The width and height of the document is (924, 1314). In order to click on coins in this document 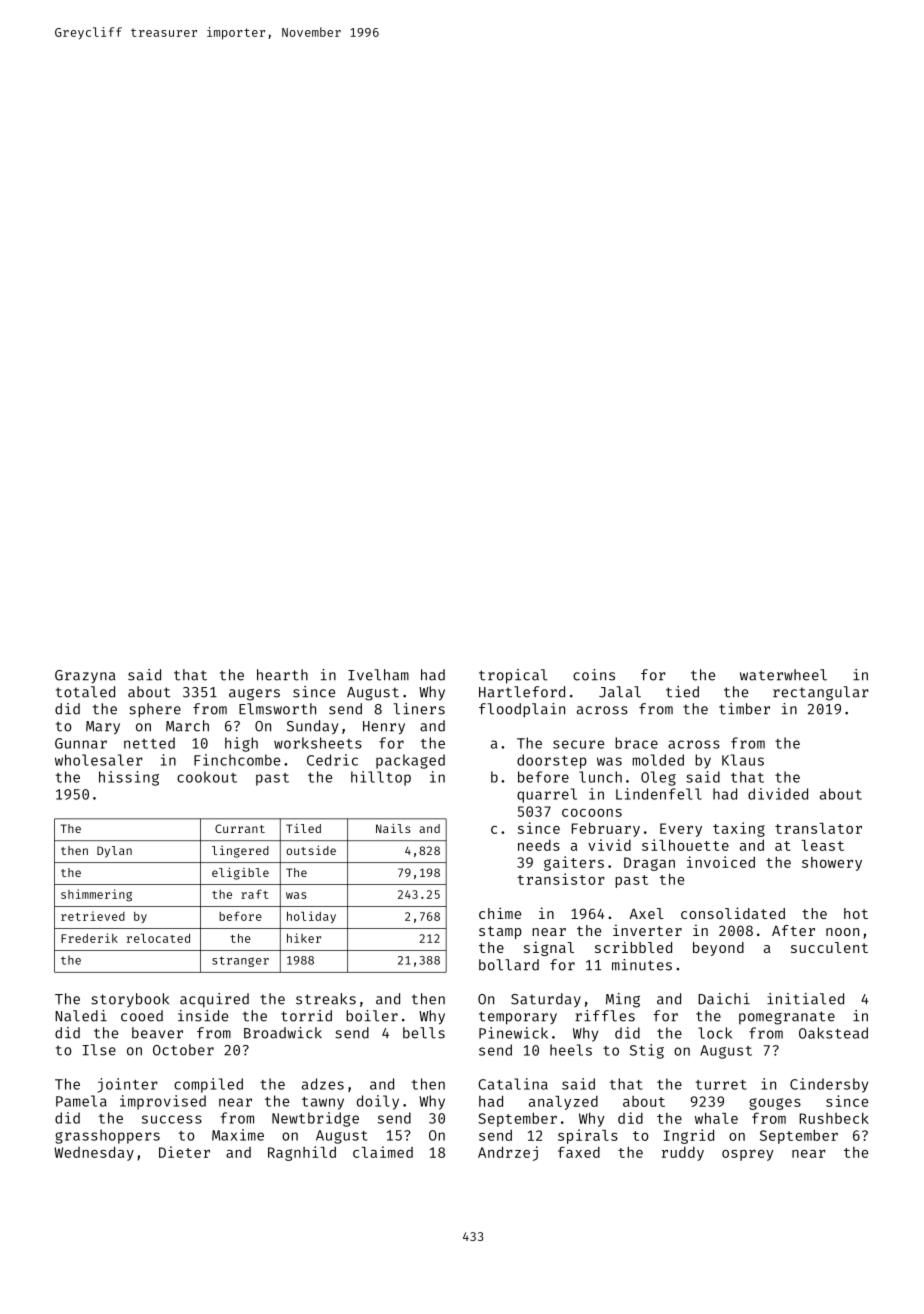, I will do `click(594, 675)`.
